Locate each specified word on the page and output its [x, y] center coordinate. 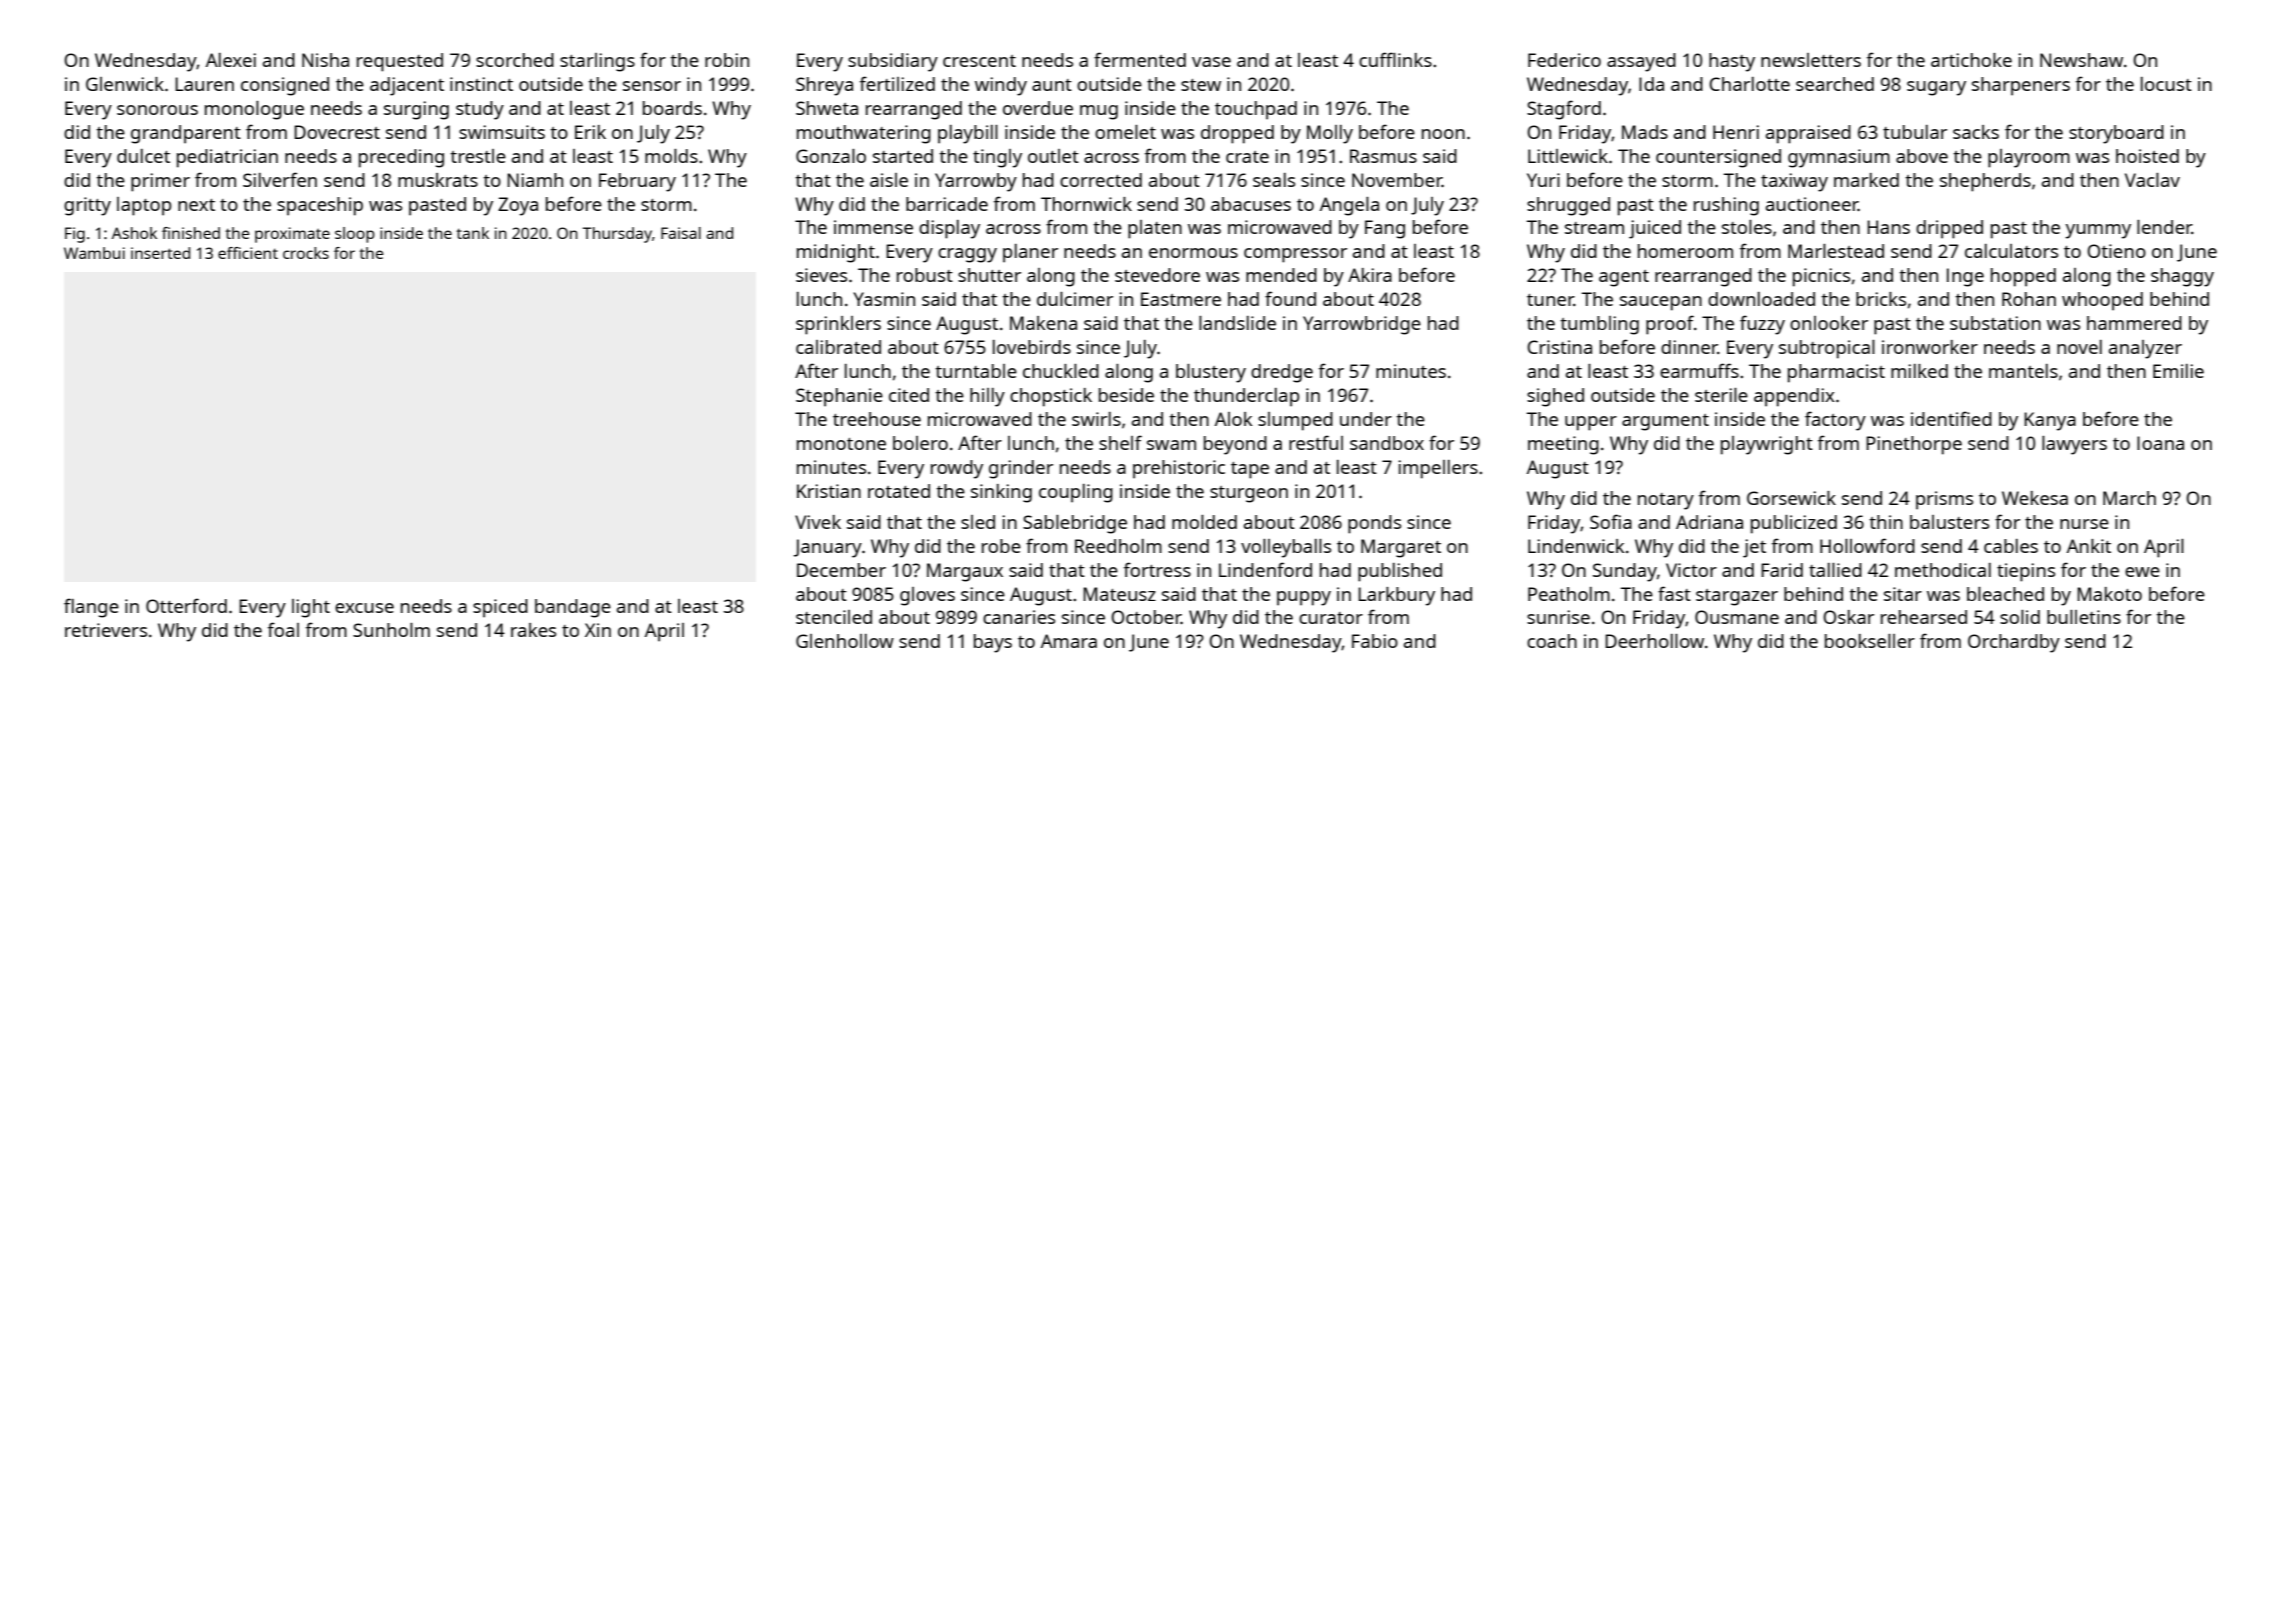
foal [283, 629]
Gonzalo [831, 156]
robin [727, 60]
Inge [1965, 277]
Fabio [1375, 641]
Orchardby [2014, 643]
